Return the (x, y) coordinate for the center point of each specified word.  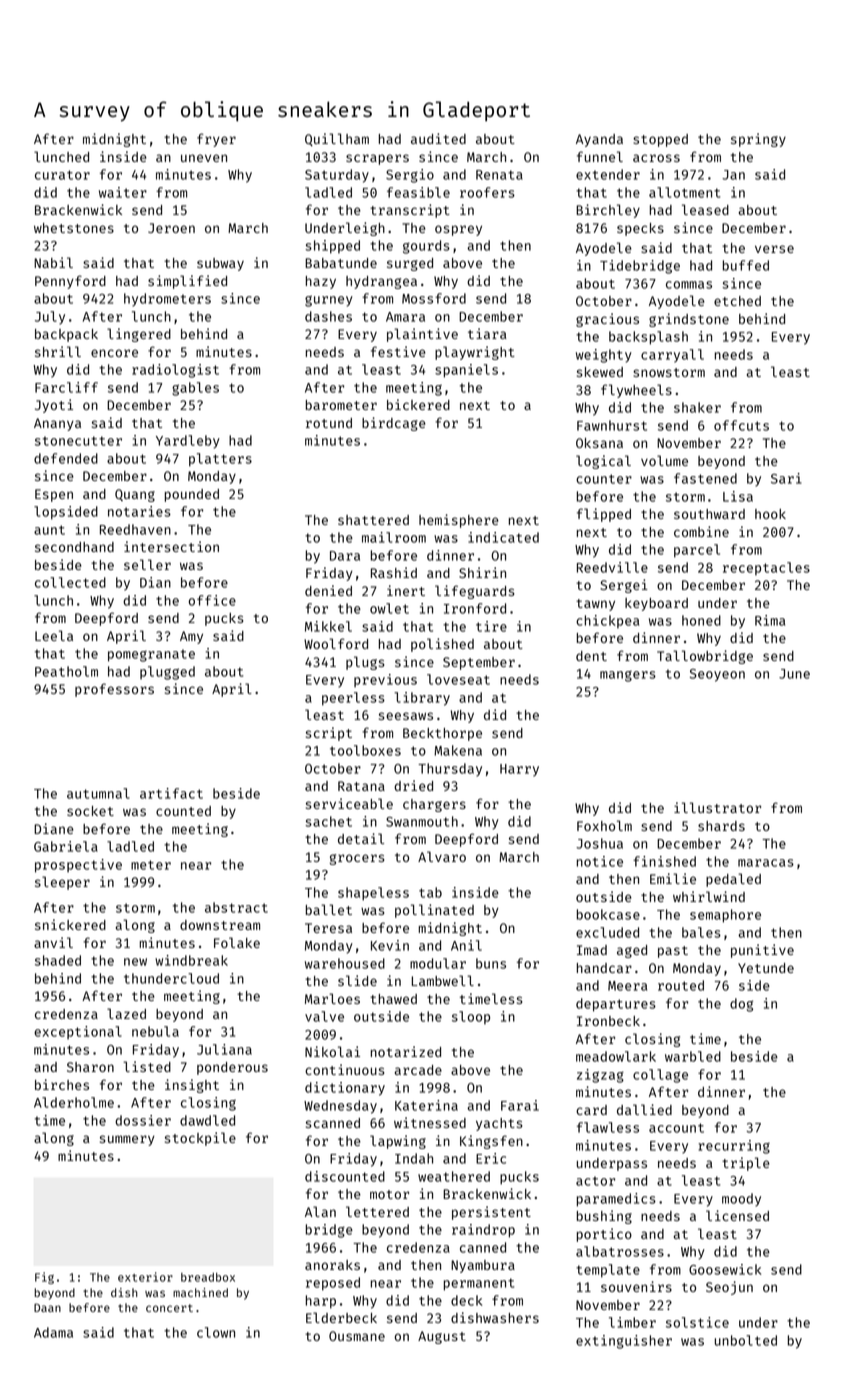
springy (758, 140)
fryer (216, 140)
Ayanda (599, 140)
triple (746, 1164)
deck (466, 1300)
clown (216, 1332)
